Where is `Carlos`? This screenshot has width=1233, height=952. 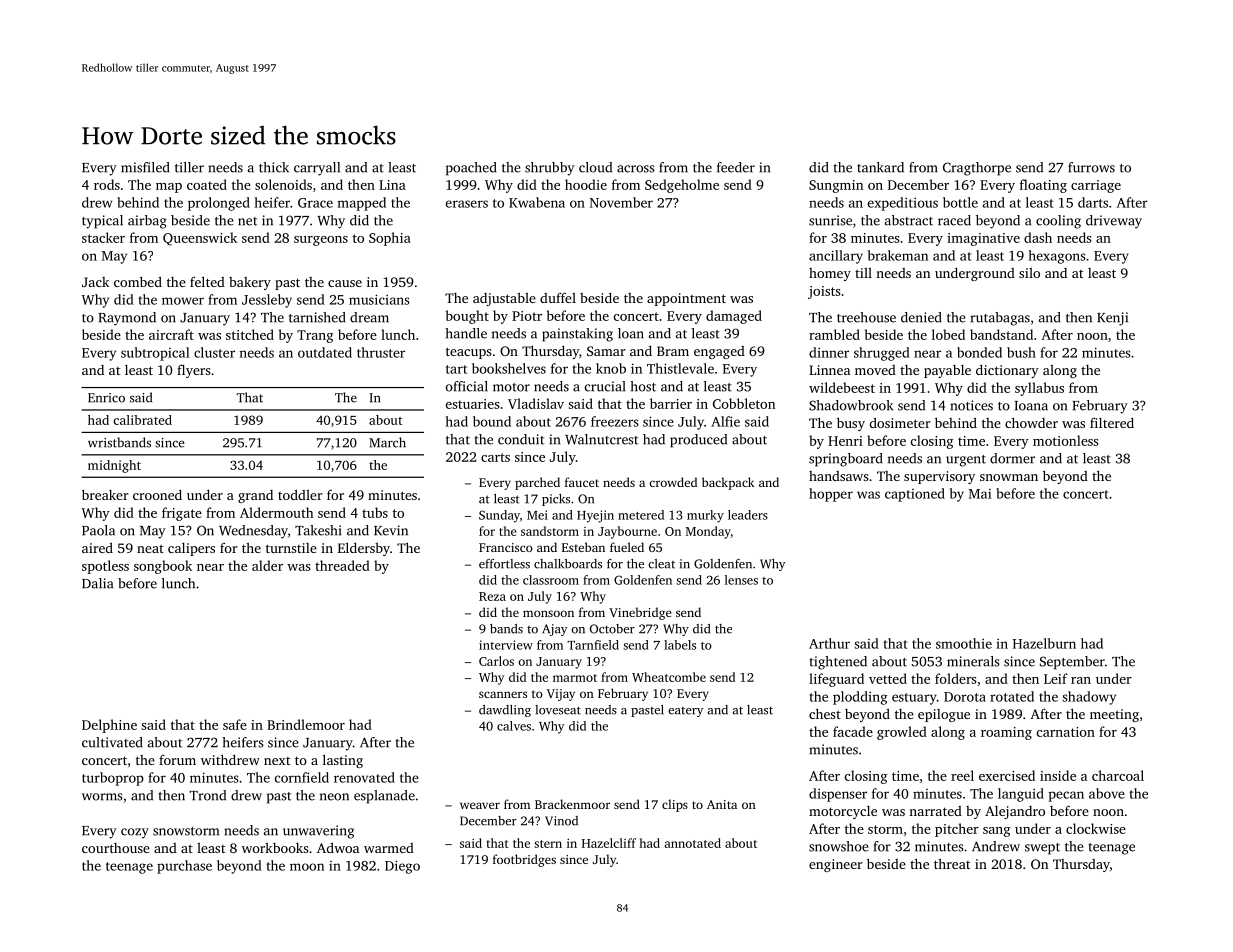
Carlos is located at coordinates (496, 661).
